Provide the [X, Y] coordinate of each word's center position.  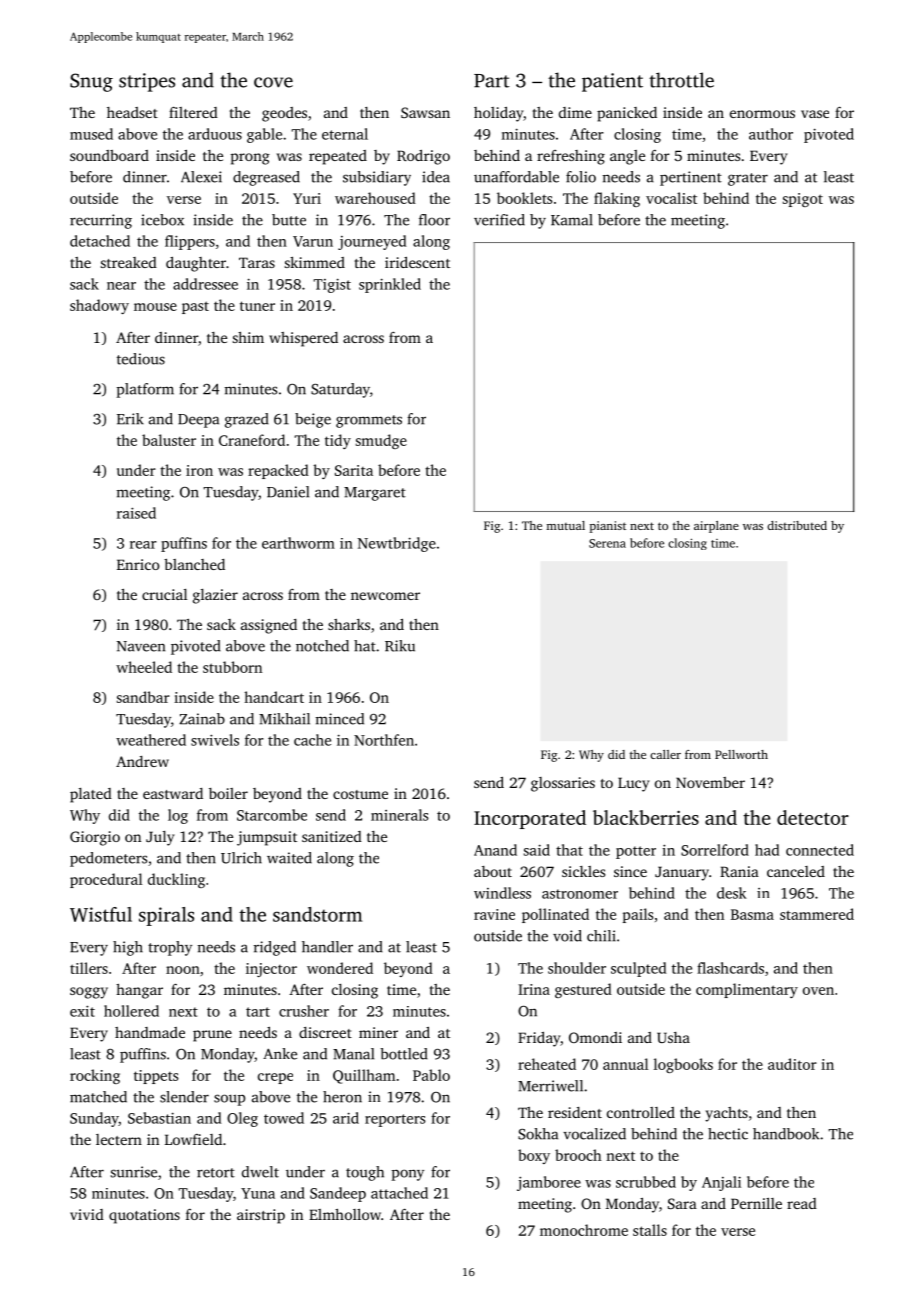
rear [143, 545]
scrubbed [646, 1182]
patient [612, 82]
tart [258, 1012]
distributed [797, 525]
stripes [147, 82]
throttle [681, 80]
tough [365, 1173]
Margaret [375, 494]
